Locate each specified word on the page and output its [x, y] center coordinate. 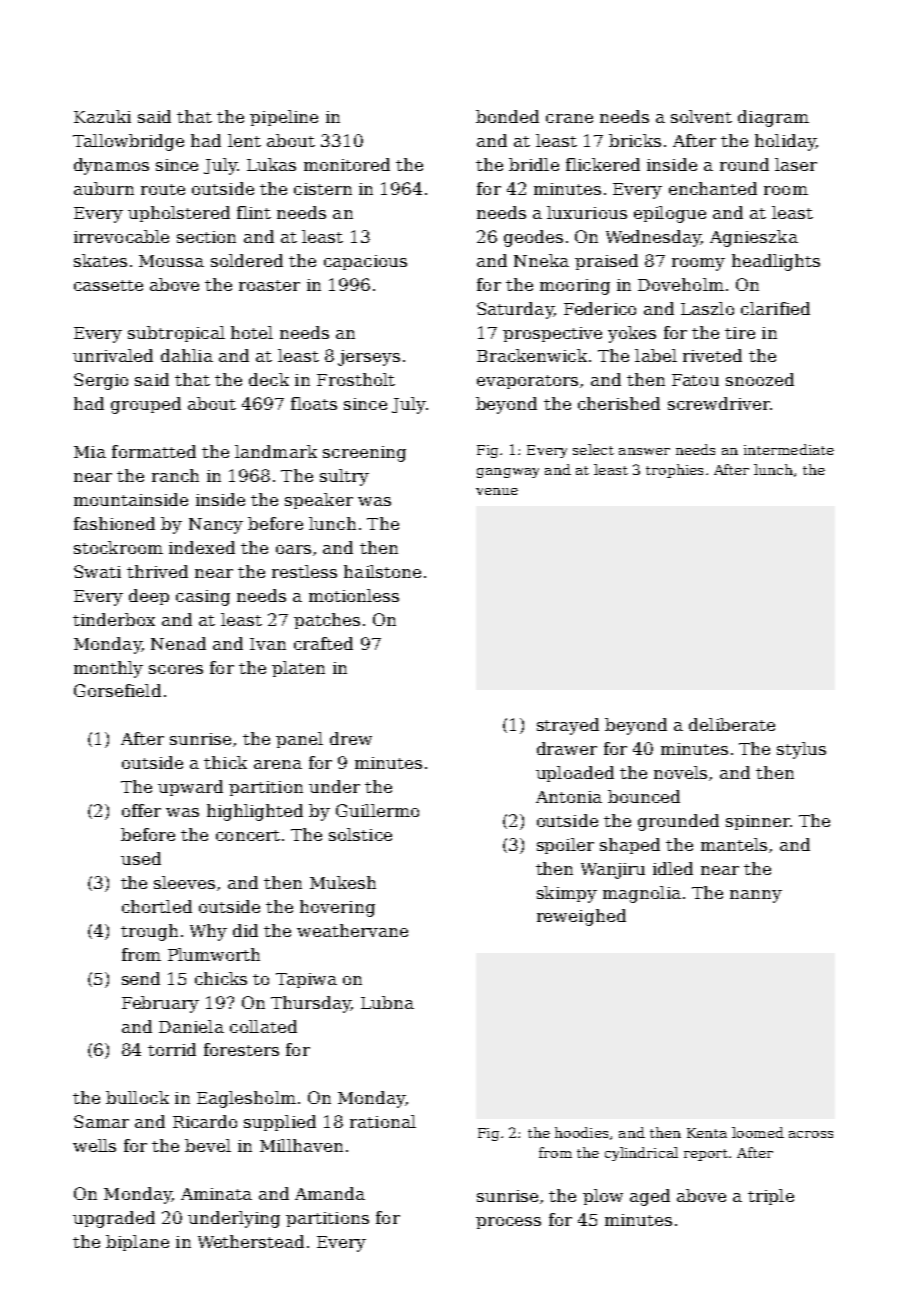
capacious [365, 262]
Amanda [330, 1193]
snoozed [760, 379]
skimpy [567, 894]
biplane [137, 1243]
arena [278, 764]
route [163, 189]
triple [771, 1197]
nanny [756, 896]
